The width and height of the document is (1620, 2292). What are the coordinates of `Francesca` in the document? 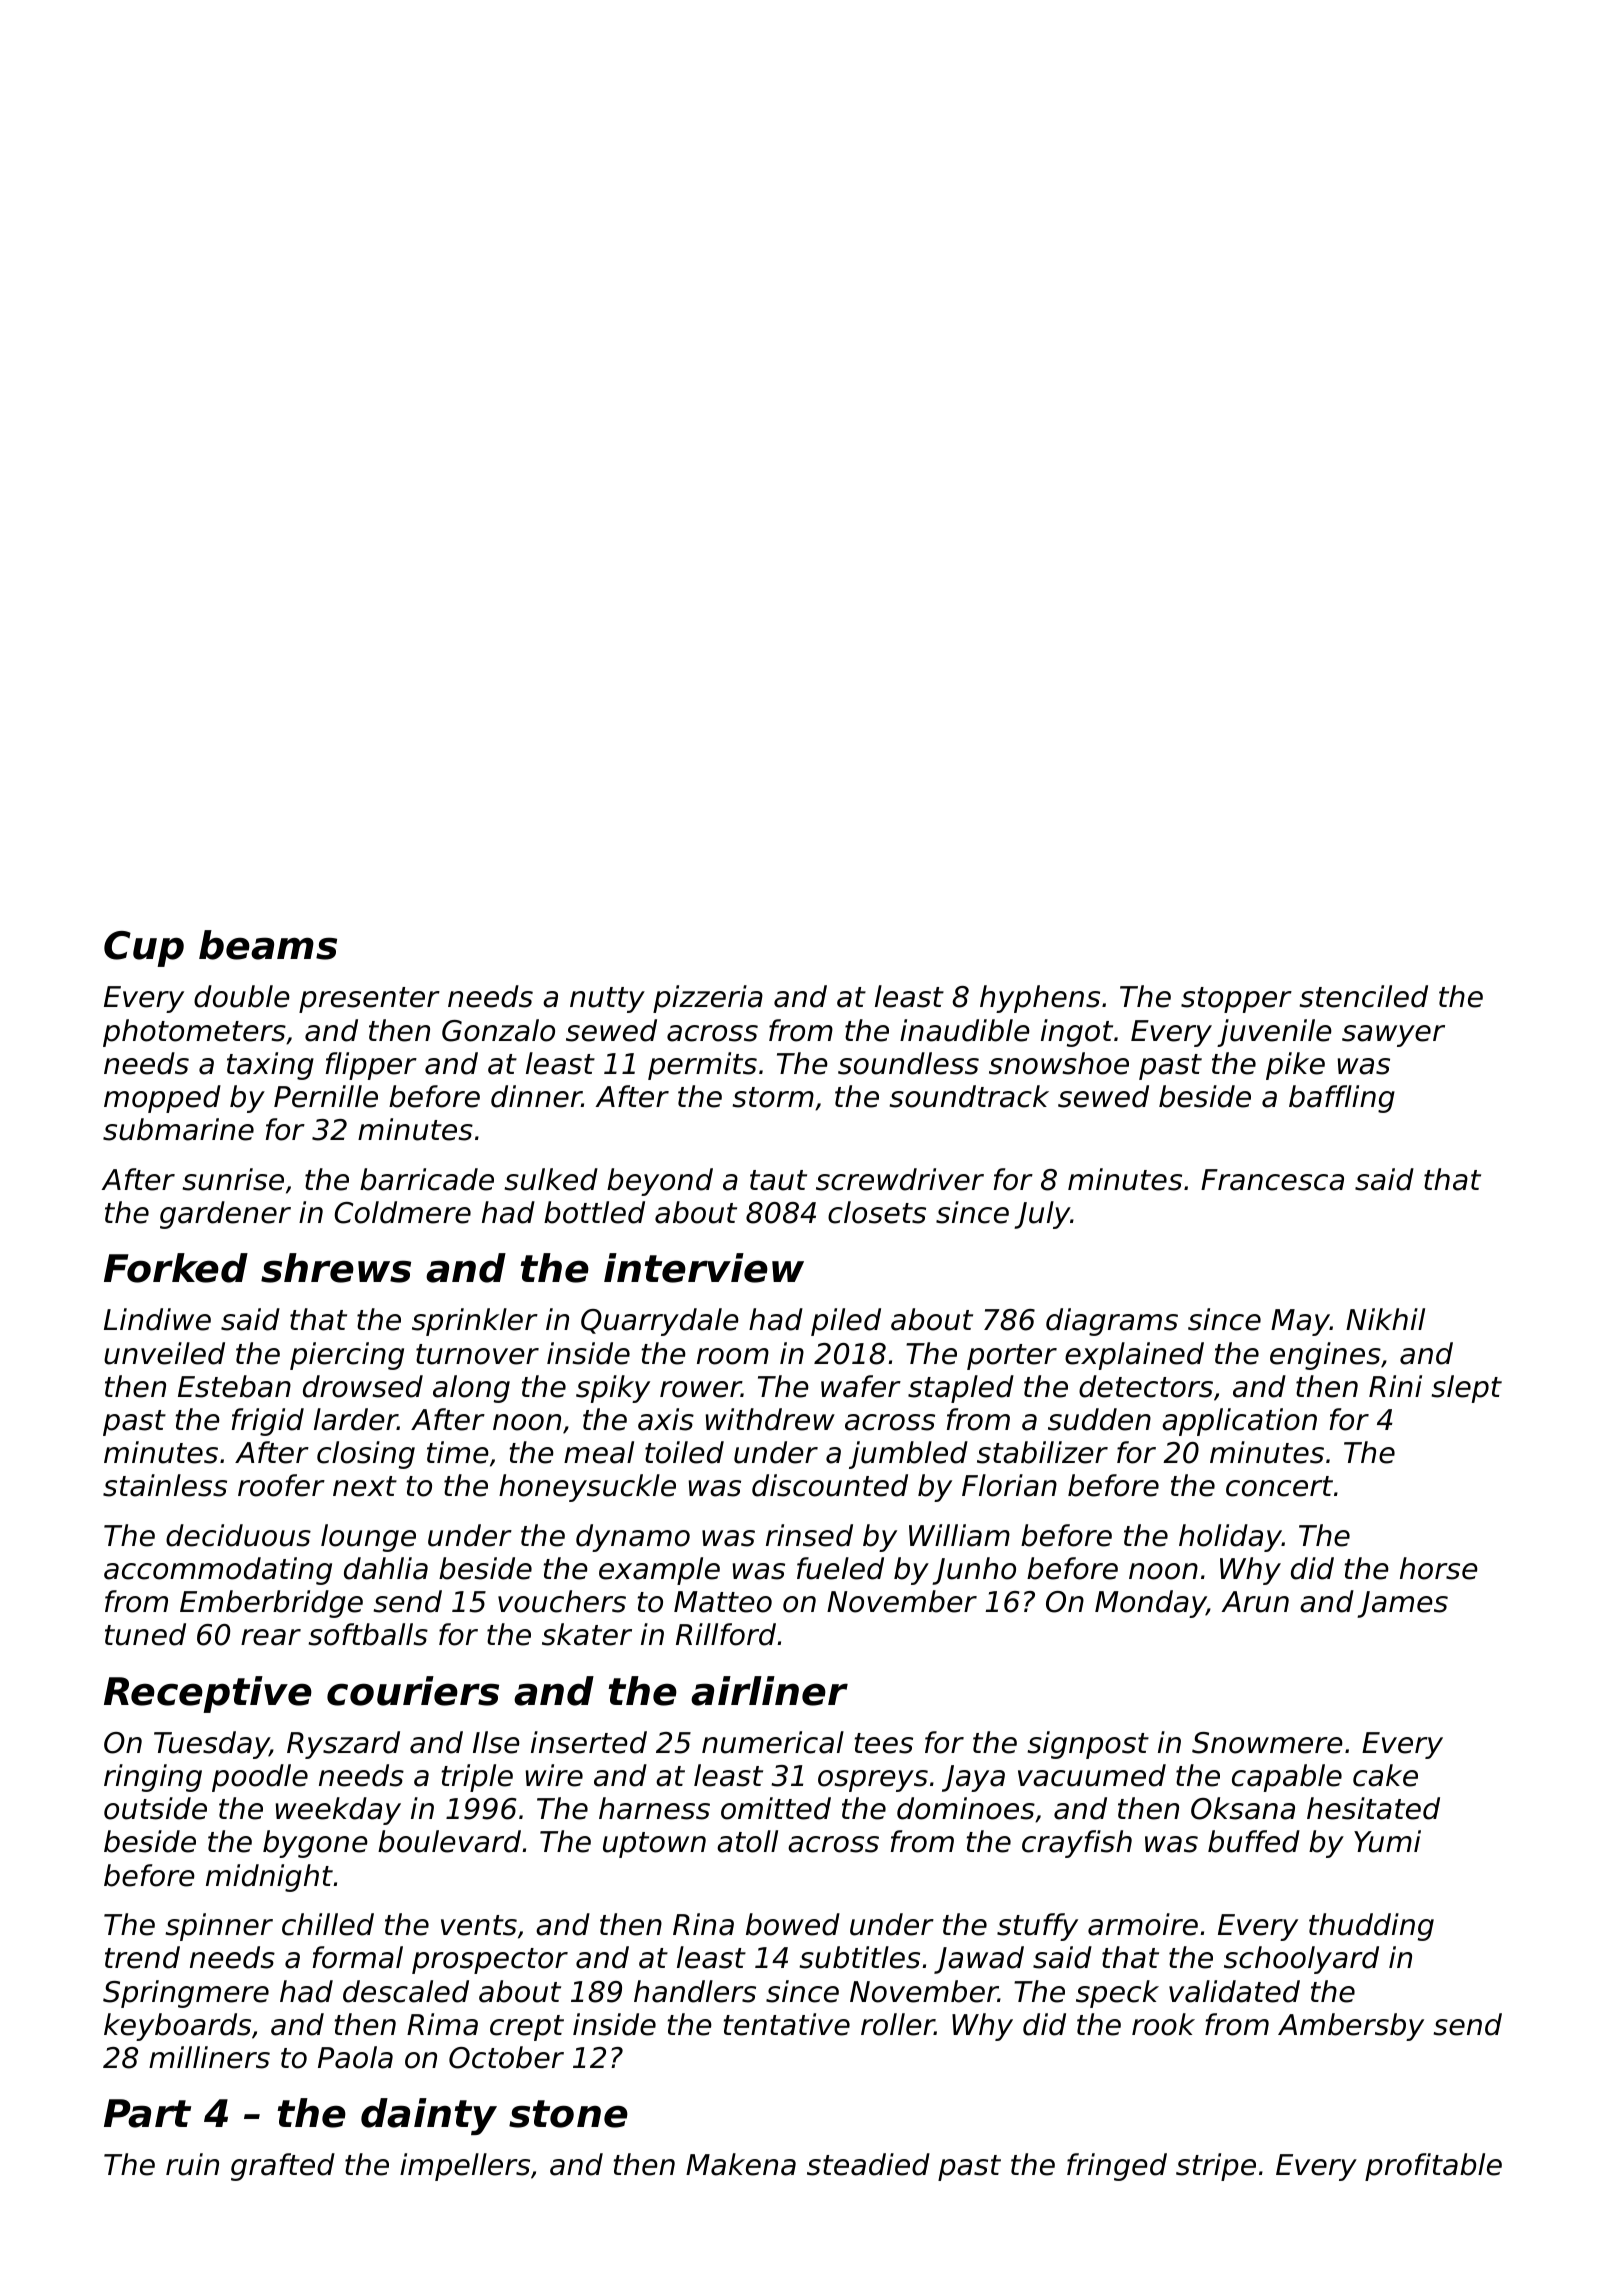 It's located at (1272, 1180).
